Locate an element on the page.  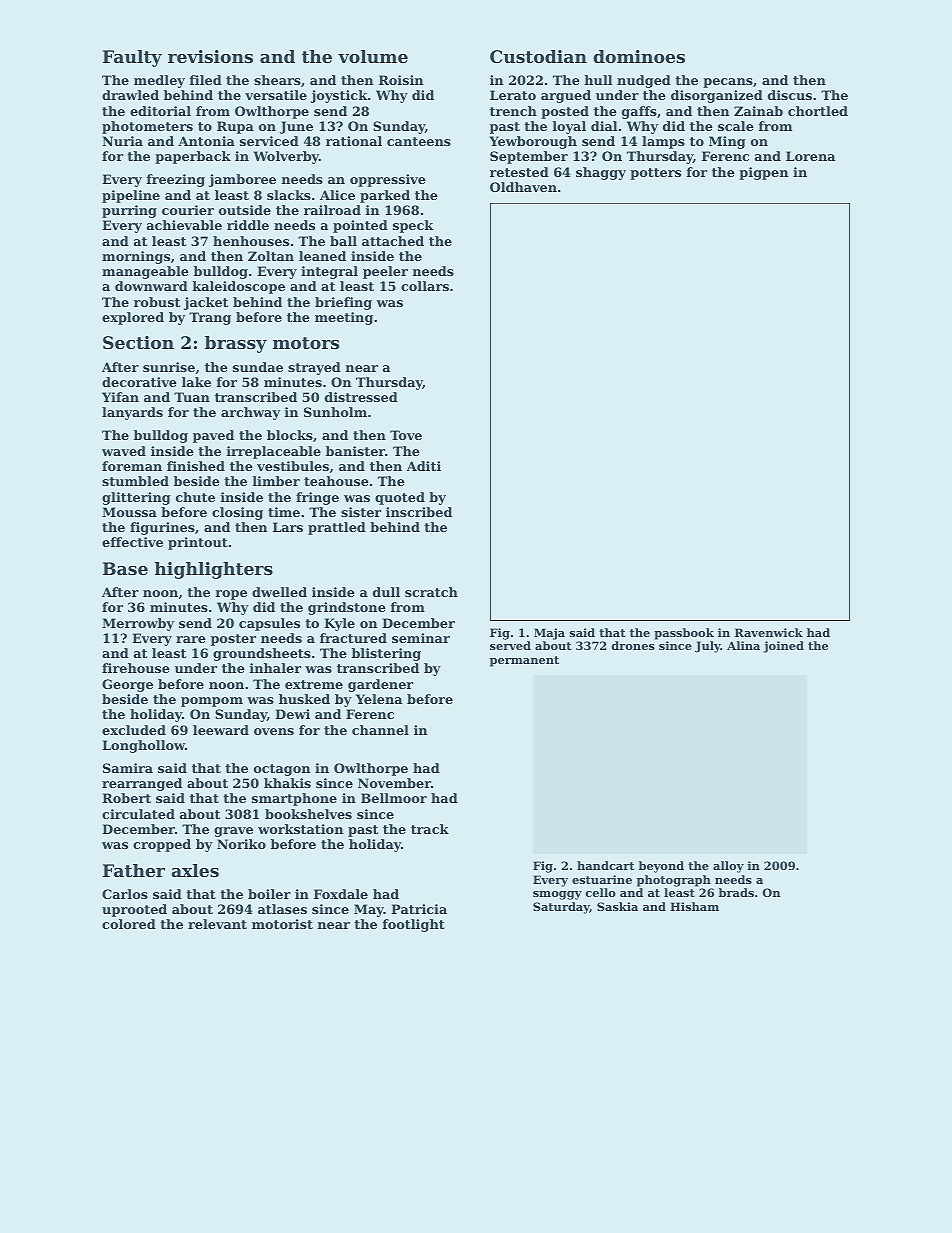
pigpen is located at coordinates (763, 173).
